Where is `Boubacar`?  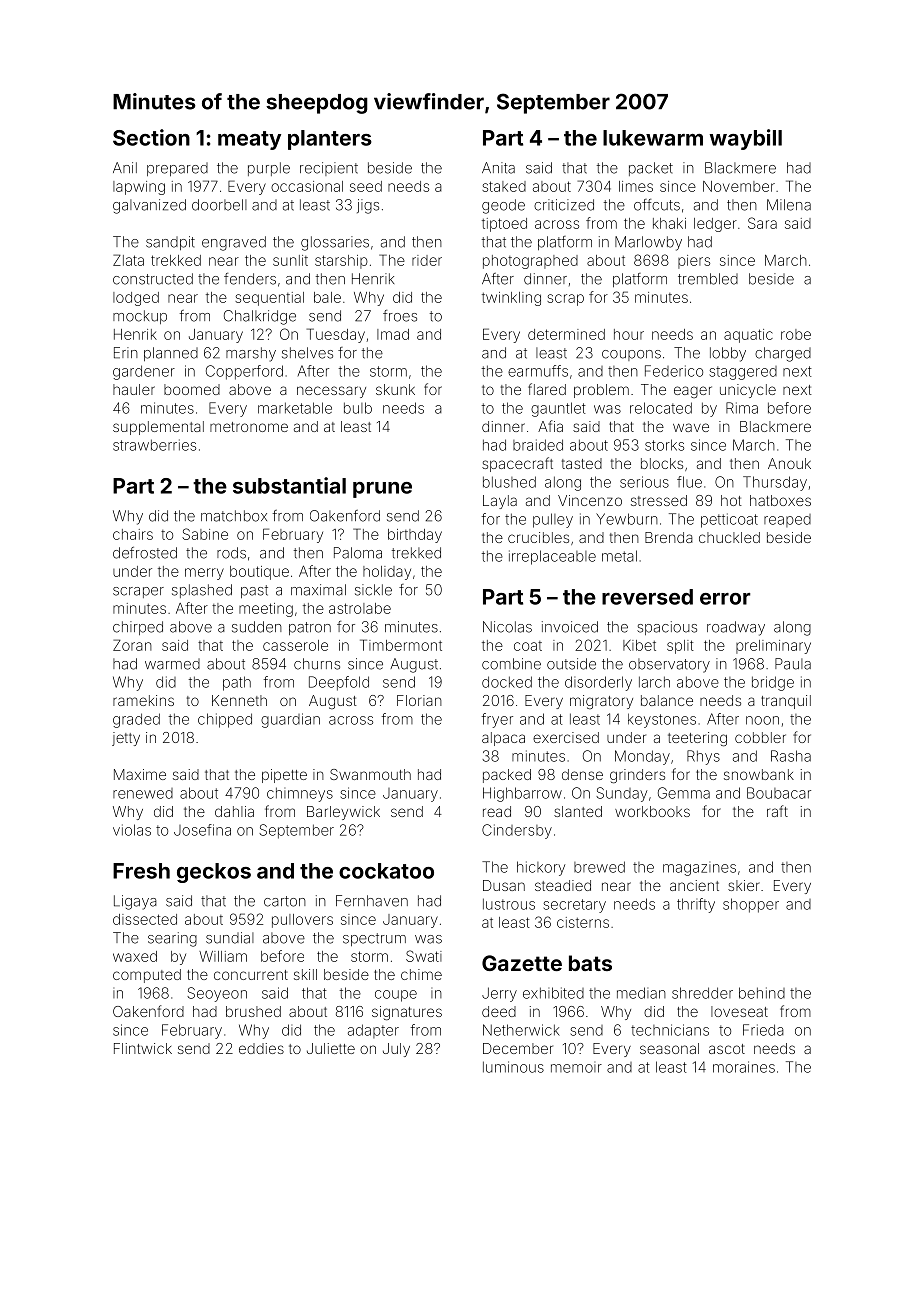 Boubacar is located at coordinates (779, 793).
